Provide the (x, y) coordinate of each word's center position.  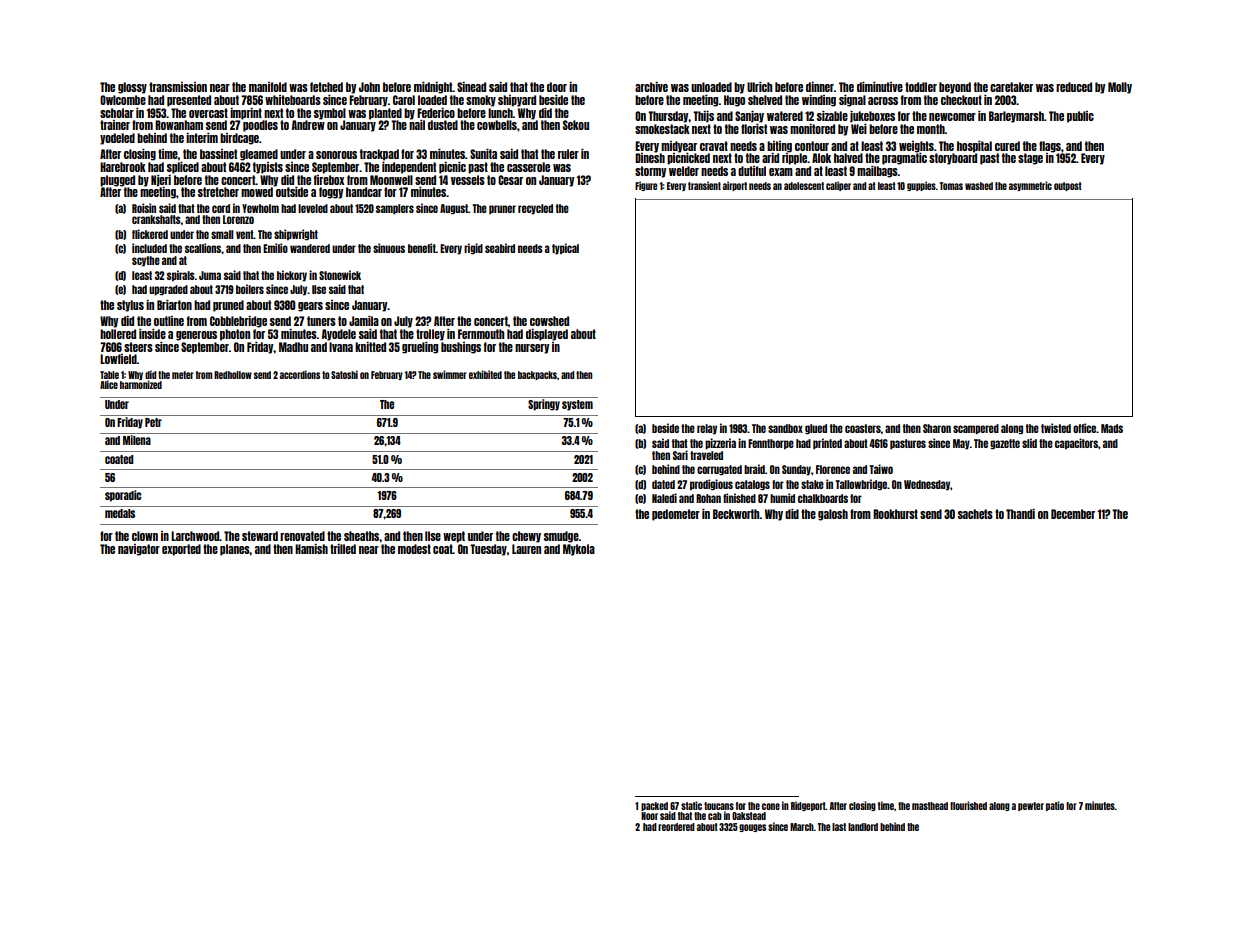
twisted (1056, 428)
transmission (178, 87)
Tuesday (488, 550)
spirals (181, 275)
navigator (139, 550)
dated (663, 484)
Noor (649, 816)
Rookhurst (895, 514)
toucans (719, 806)
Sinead (471, 87)
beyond (955, 88)
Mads (1112, 428)
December (1073, 514)
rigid (473, 249)
